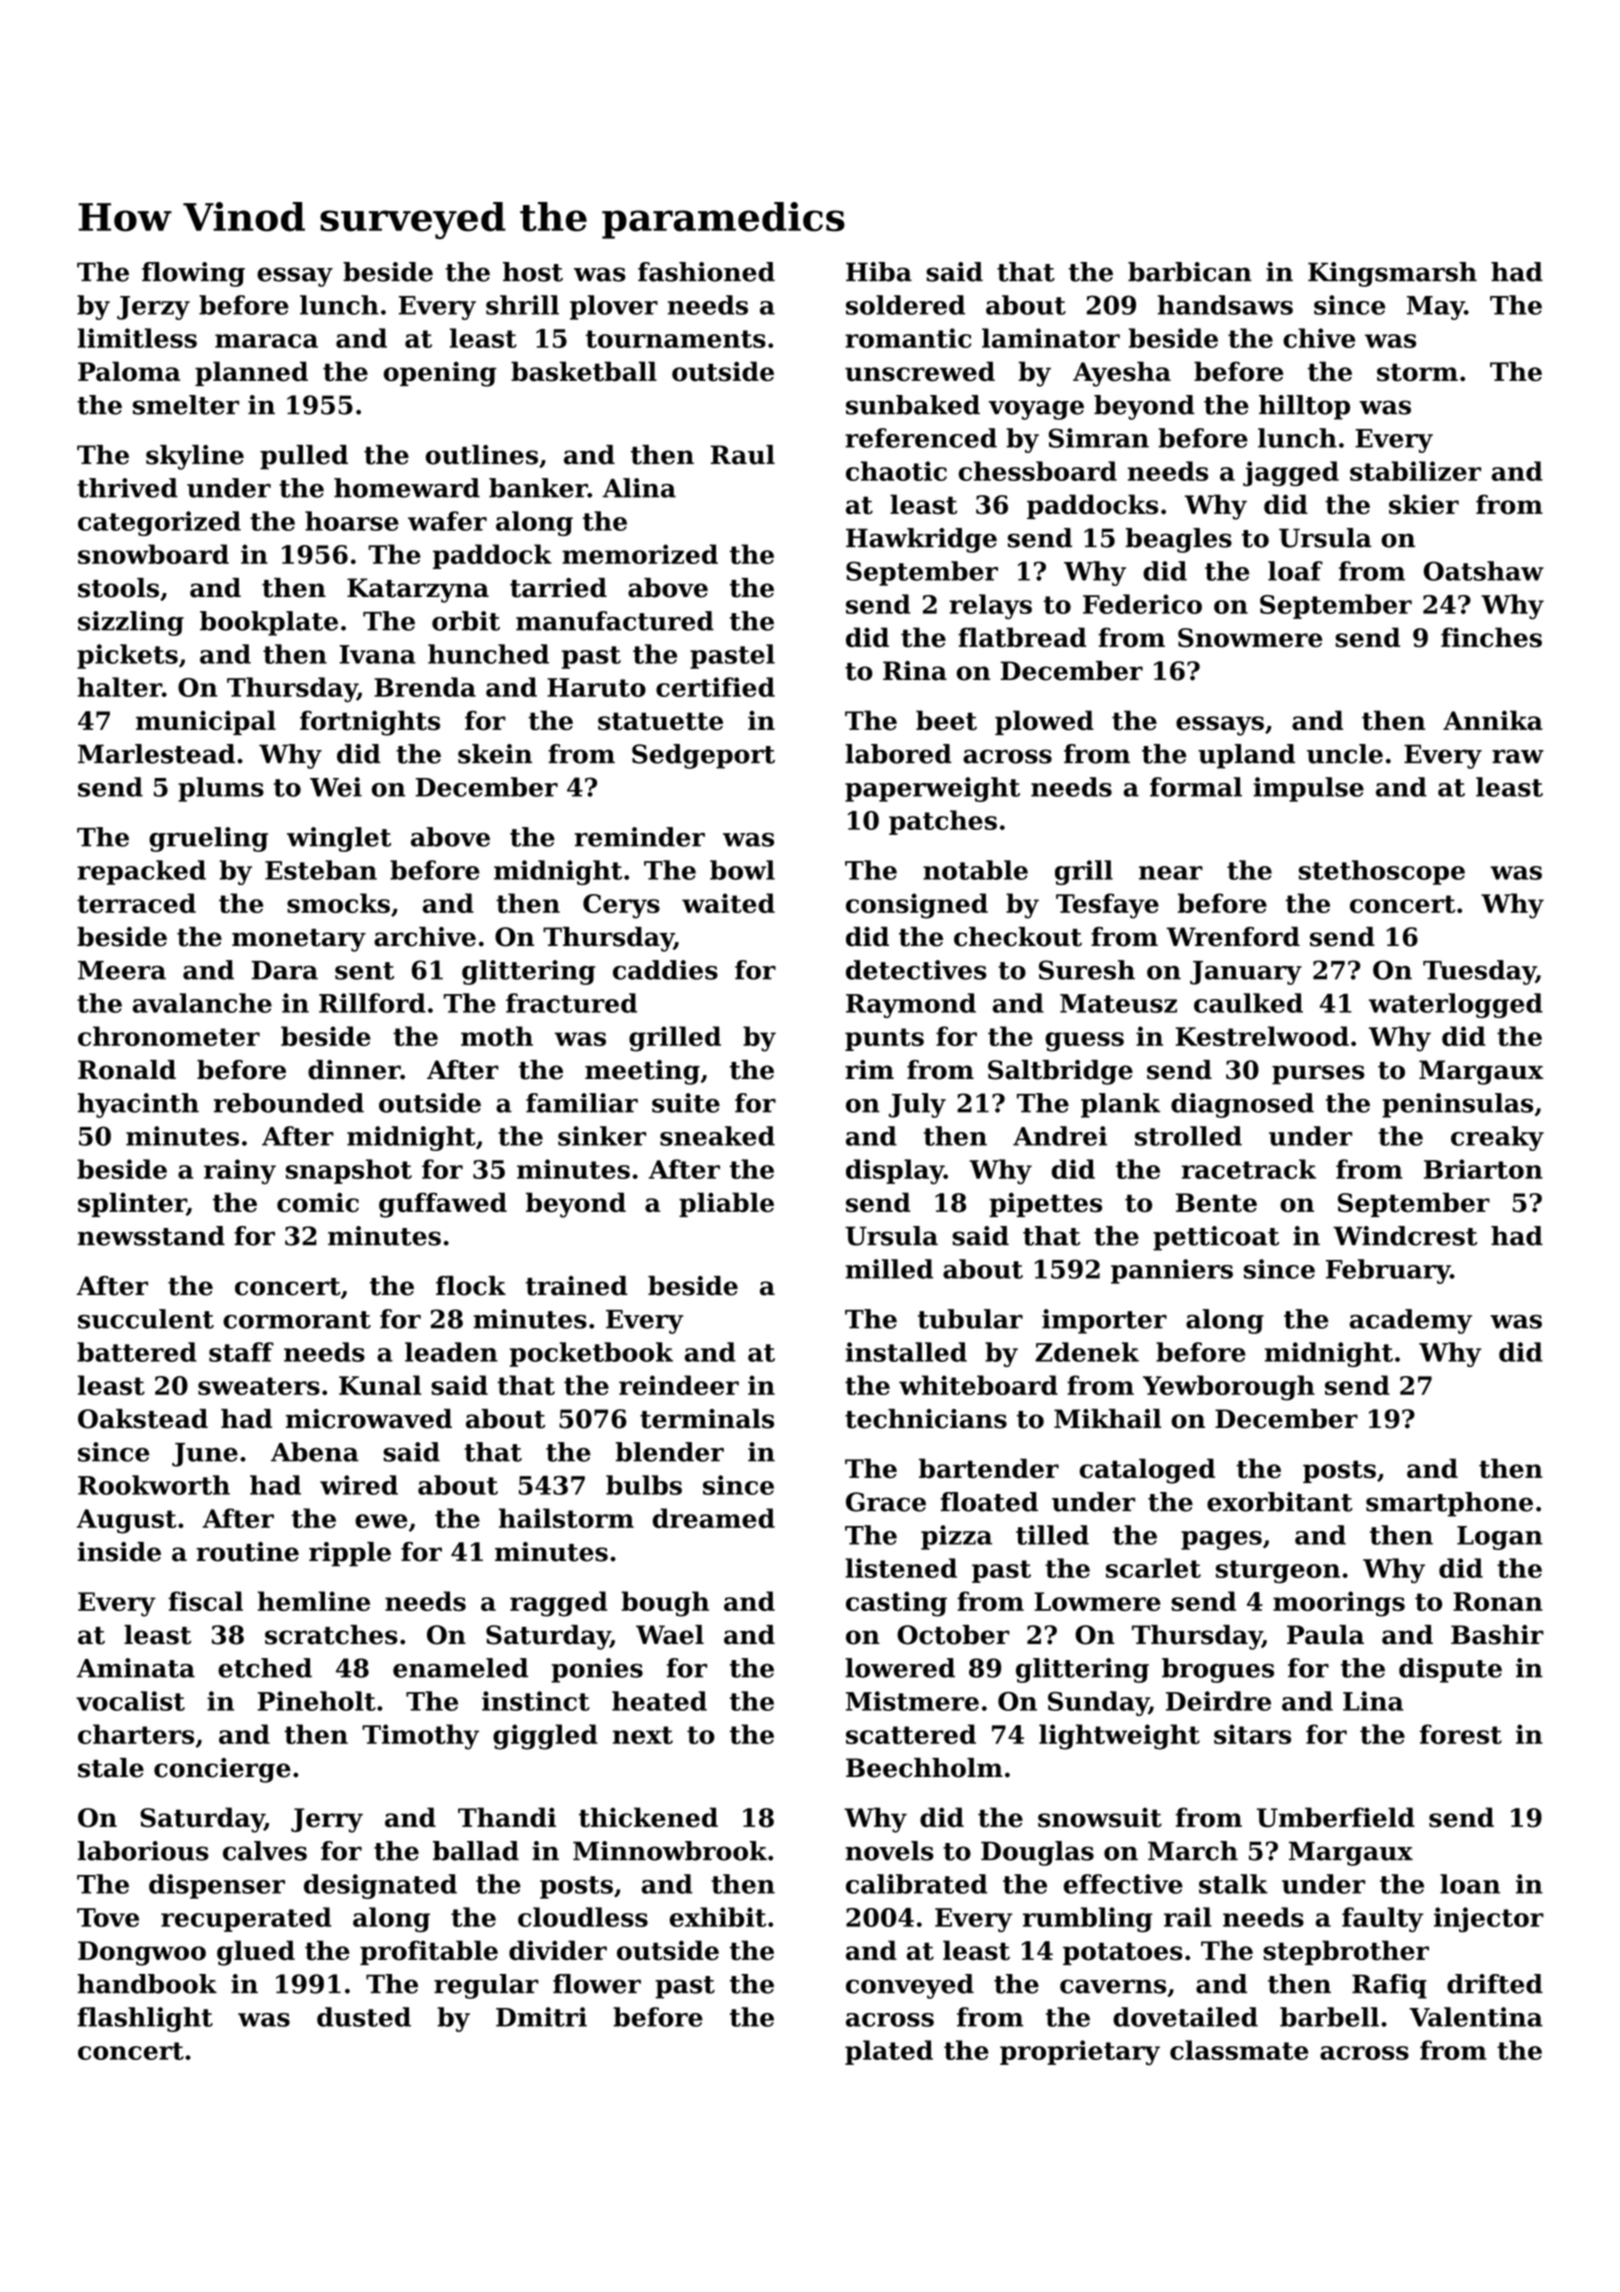  I want to click on panniers, so click(1172, 1271).
